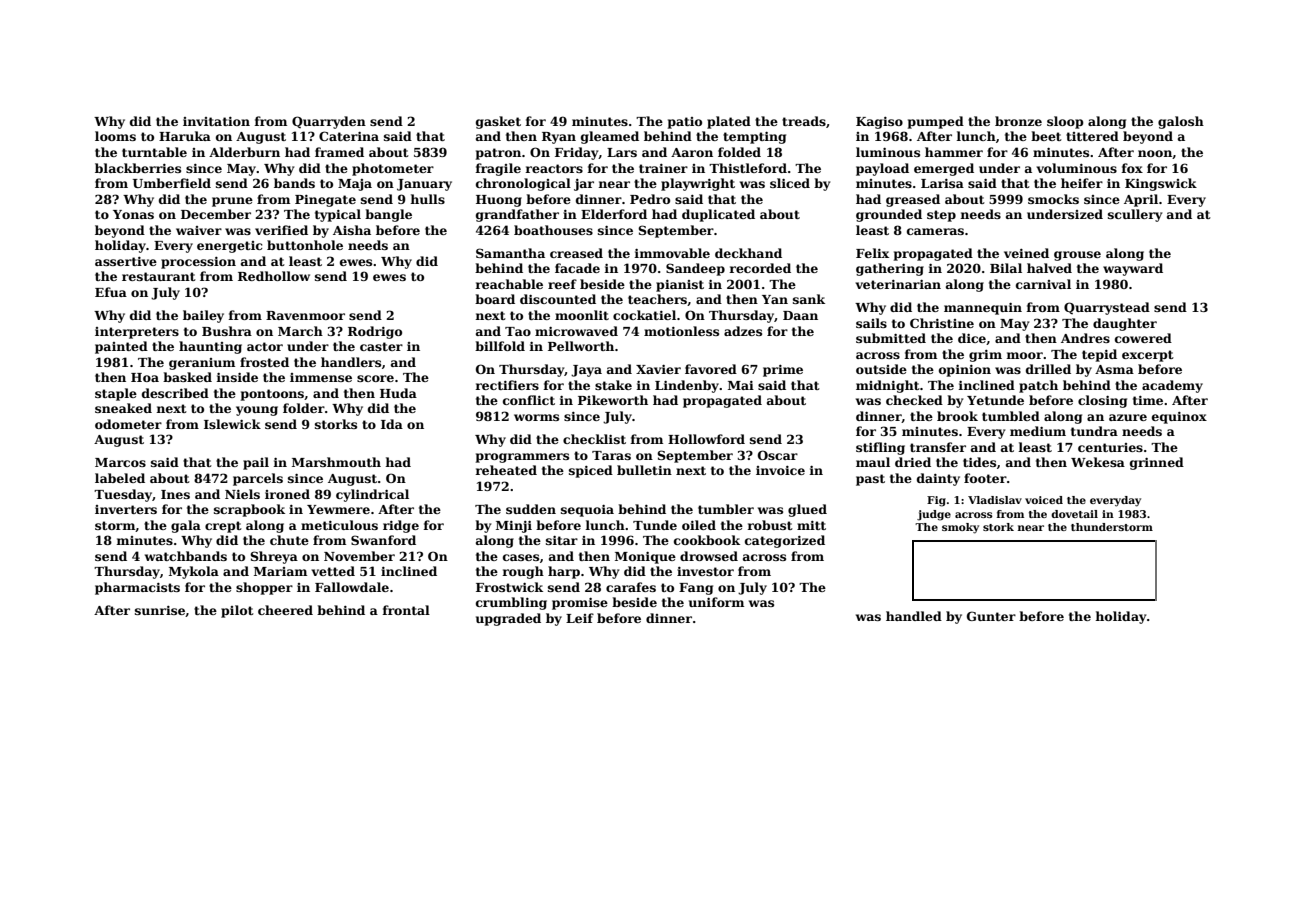 This document has width=1308, height=924. Describe the element at coordinates (1018, 121) in the document. I see `bronze` at that location.
